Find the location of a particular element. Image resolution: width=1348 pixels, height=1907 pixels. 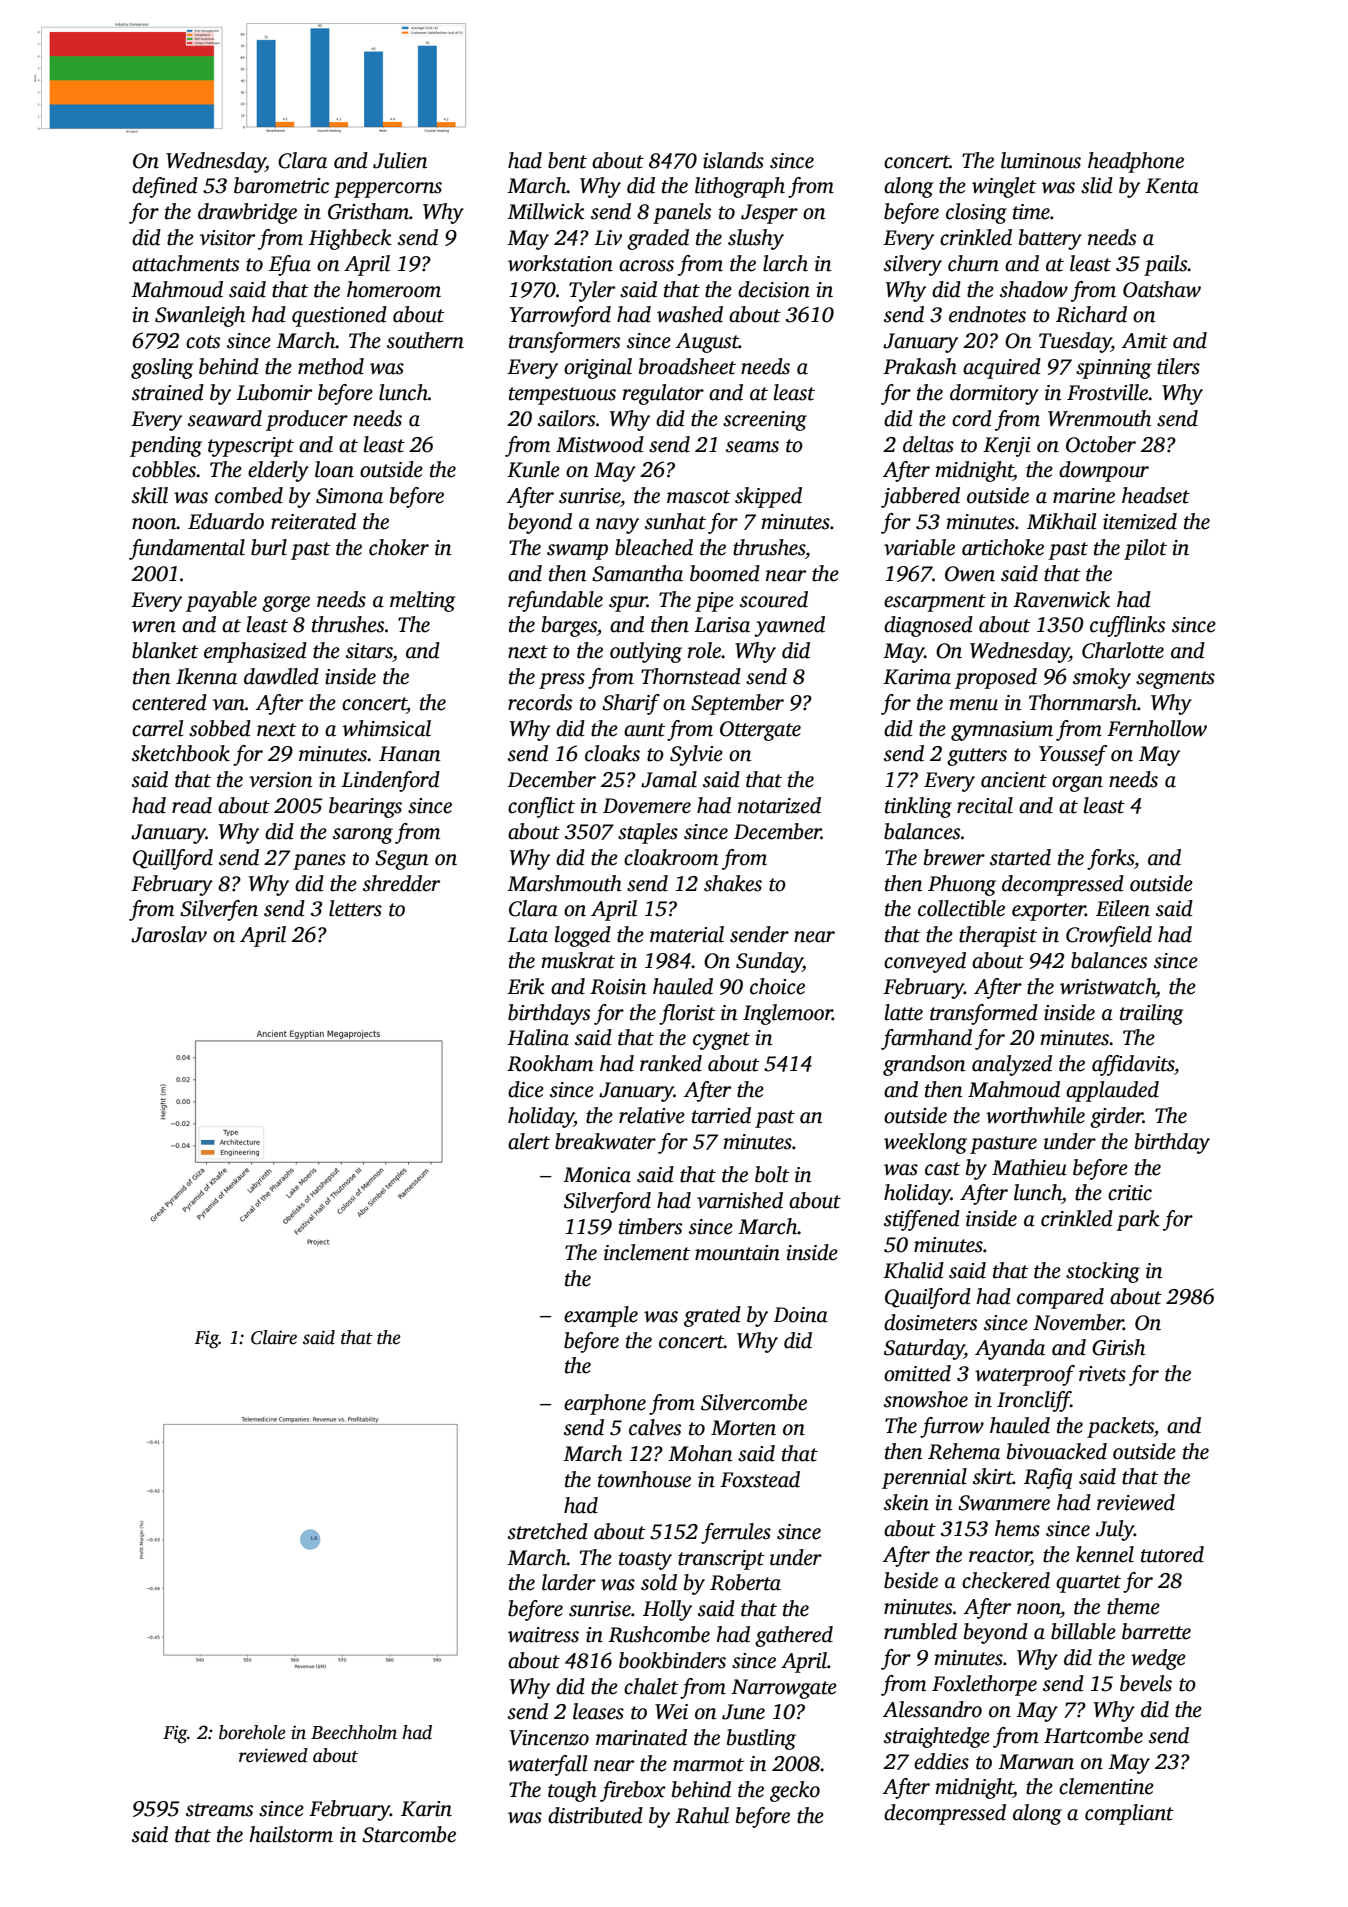

Frostville is located at coordinates (1107, 392).
